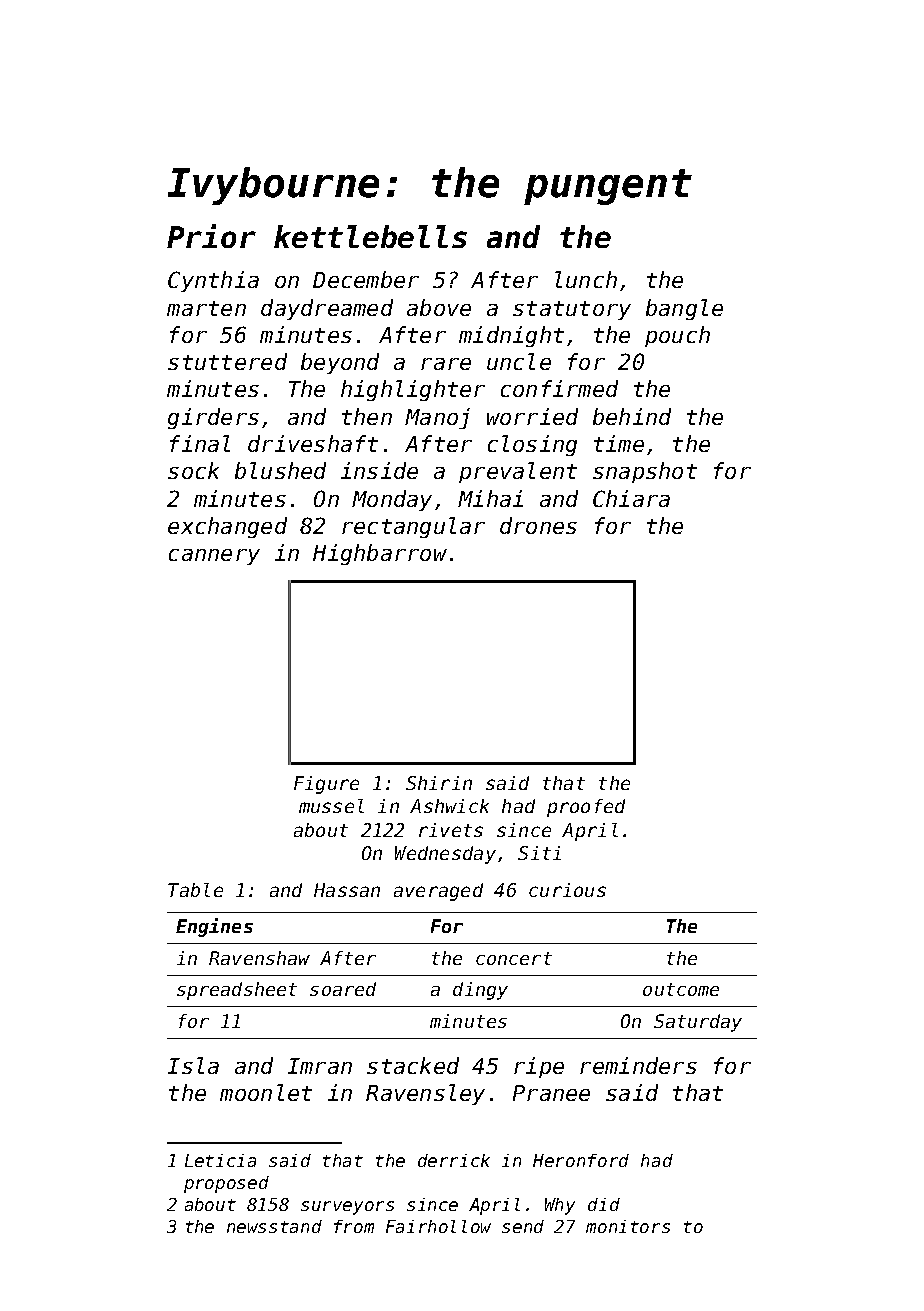 This screenshot has height=1311, width=924. Describe the element at coordinates (514, 958) in the screenshot. I see `concert` at that location.
